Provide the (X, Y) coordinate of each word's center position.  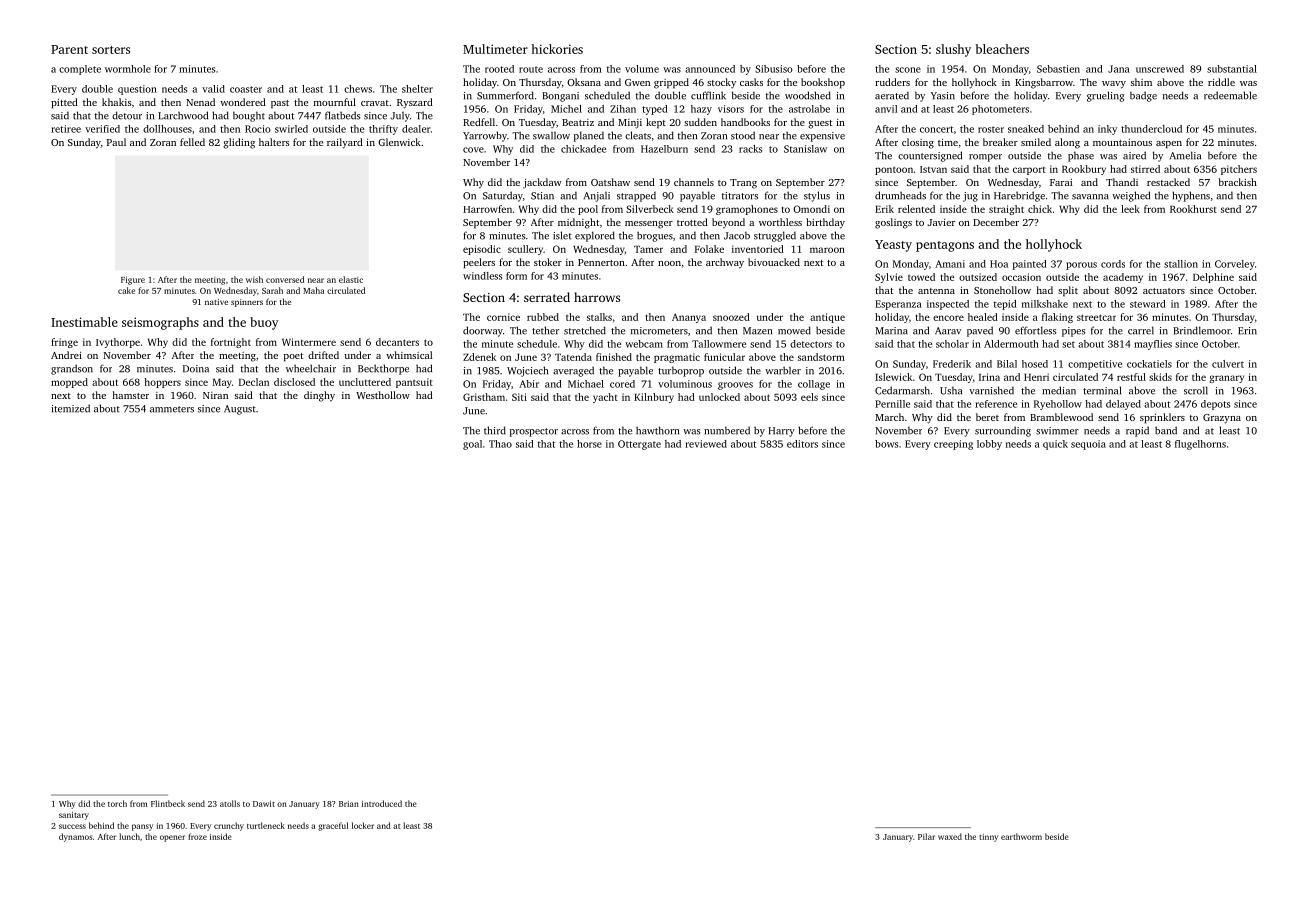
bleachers (1002, 49)
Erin (1247, 331)
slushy (953, 50)
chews (358, 89)
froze (197, 836)
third (495, 430)
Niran (215, 395)
